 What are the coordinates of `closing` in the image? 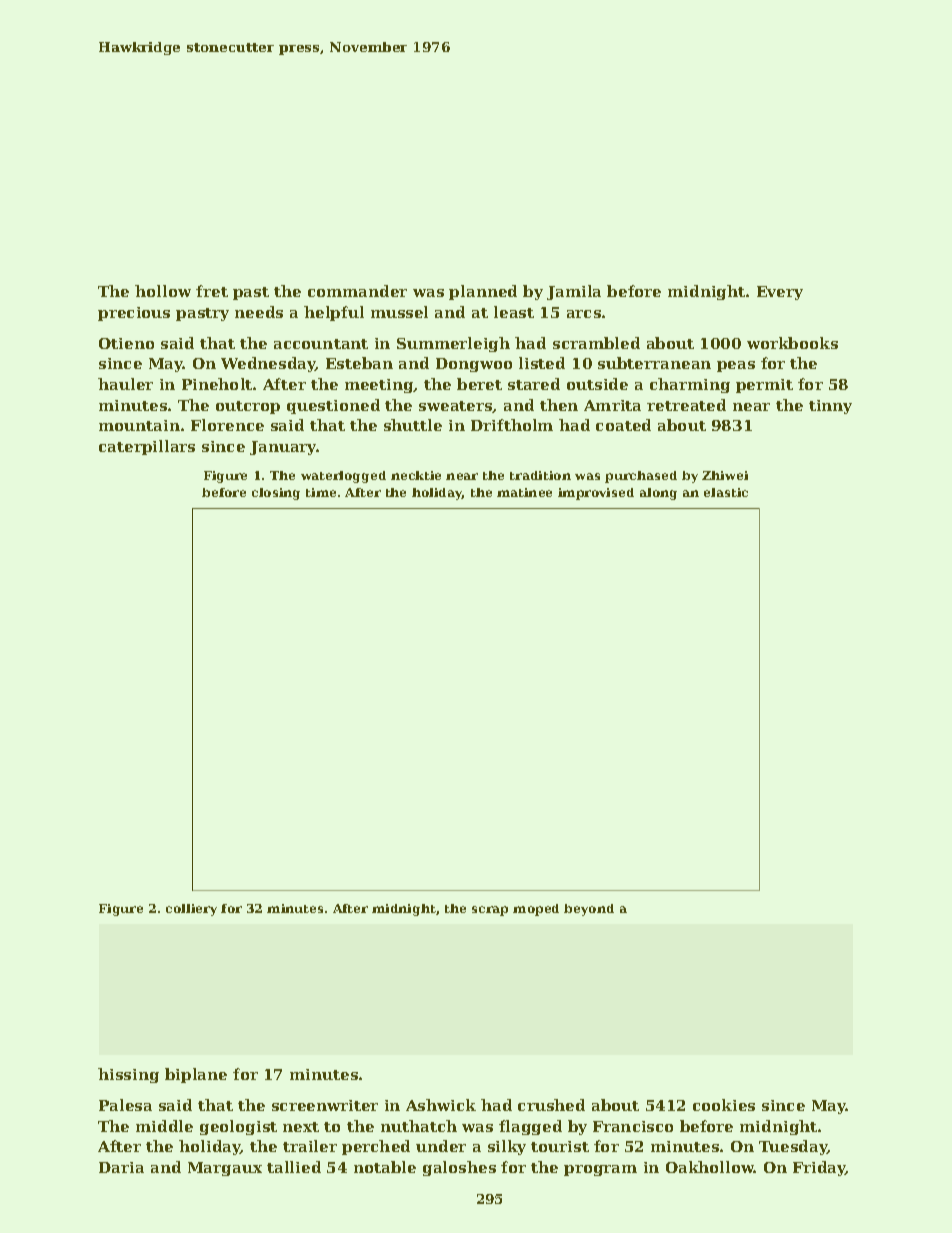 It's located at (276, 494).
